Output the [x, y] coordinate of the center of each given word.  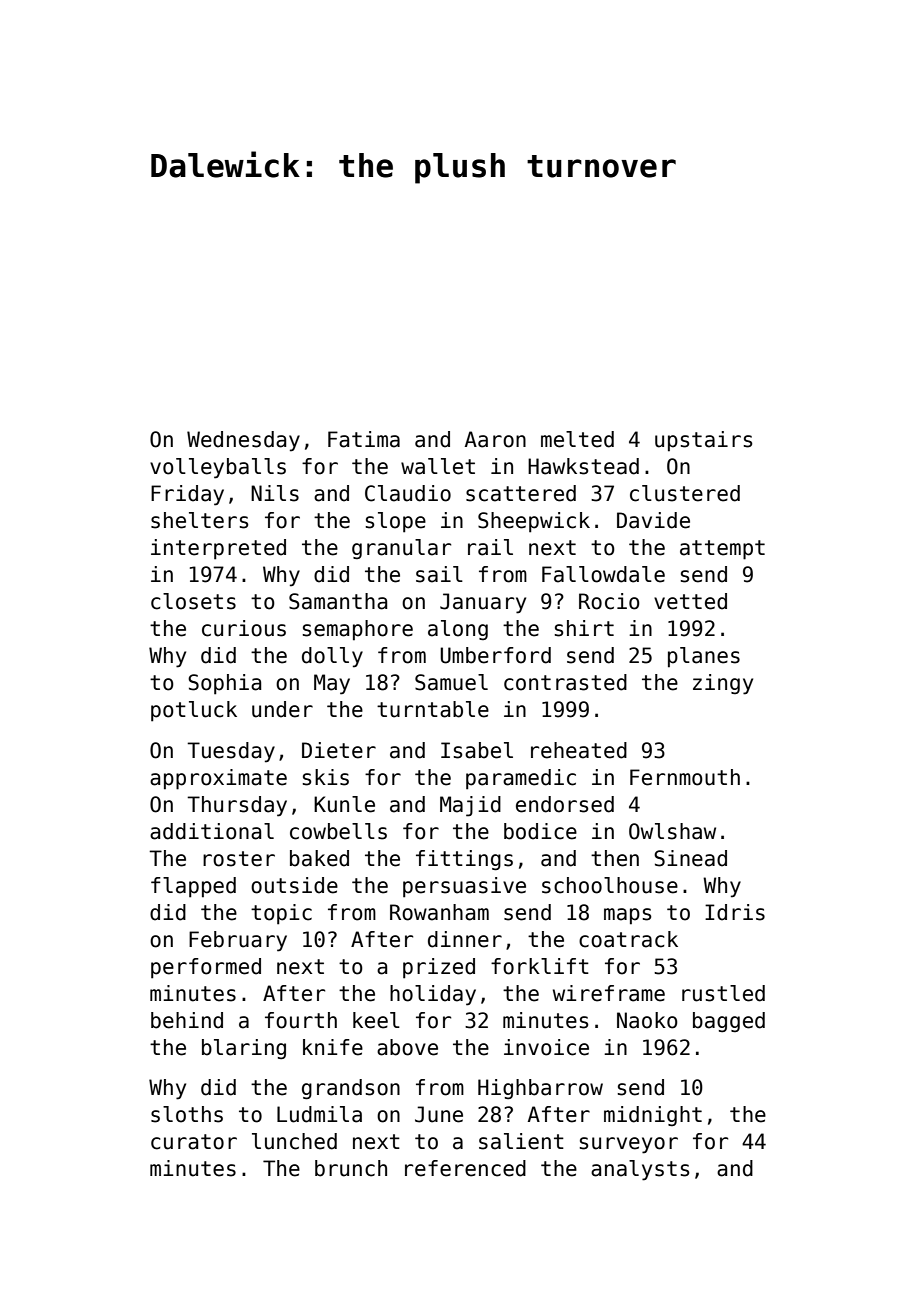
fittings [464, 860]
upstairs [703, 441]
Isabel [477, 750]
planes [704, 657]
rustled [723, 993]
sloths [187, 1114]
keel [376, 1020]
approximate [218, 779]
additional [212, 831]
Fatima [364, 439]
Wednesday [243, 441]
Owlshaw [672, 831]
